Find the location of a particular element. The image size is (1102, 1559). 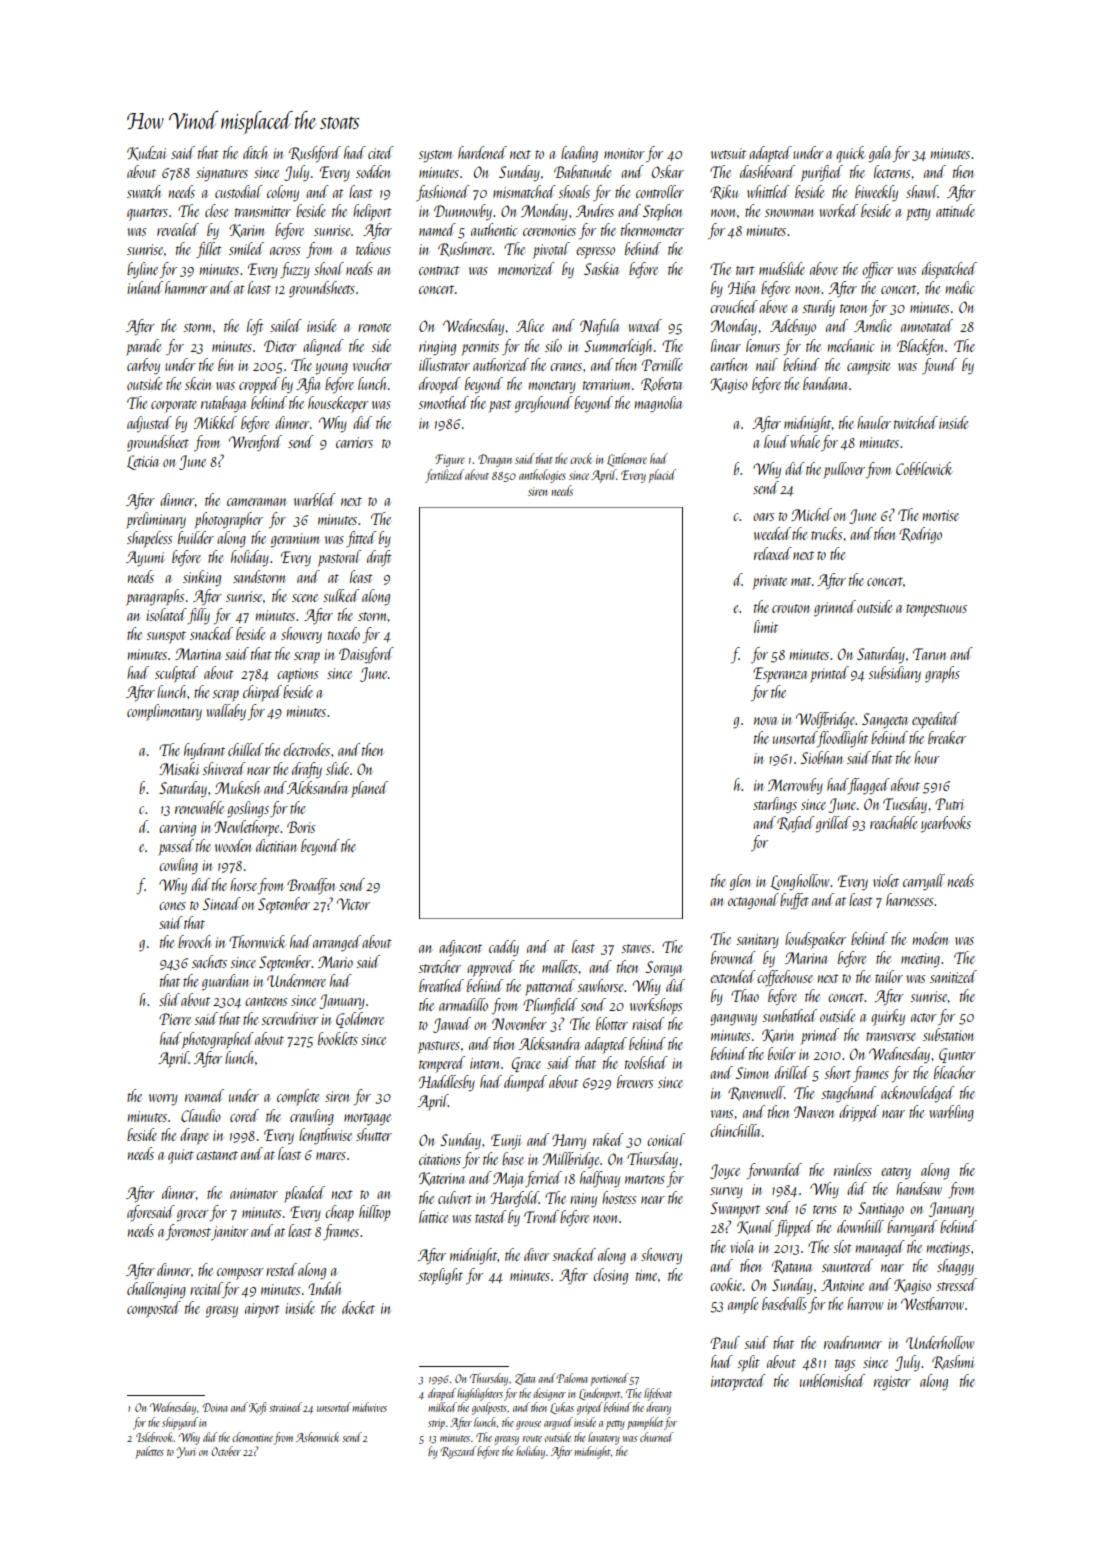

Alice is located at coordinates (530, 325).
